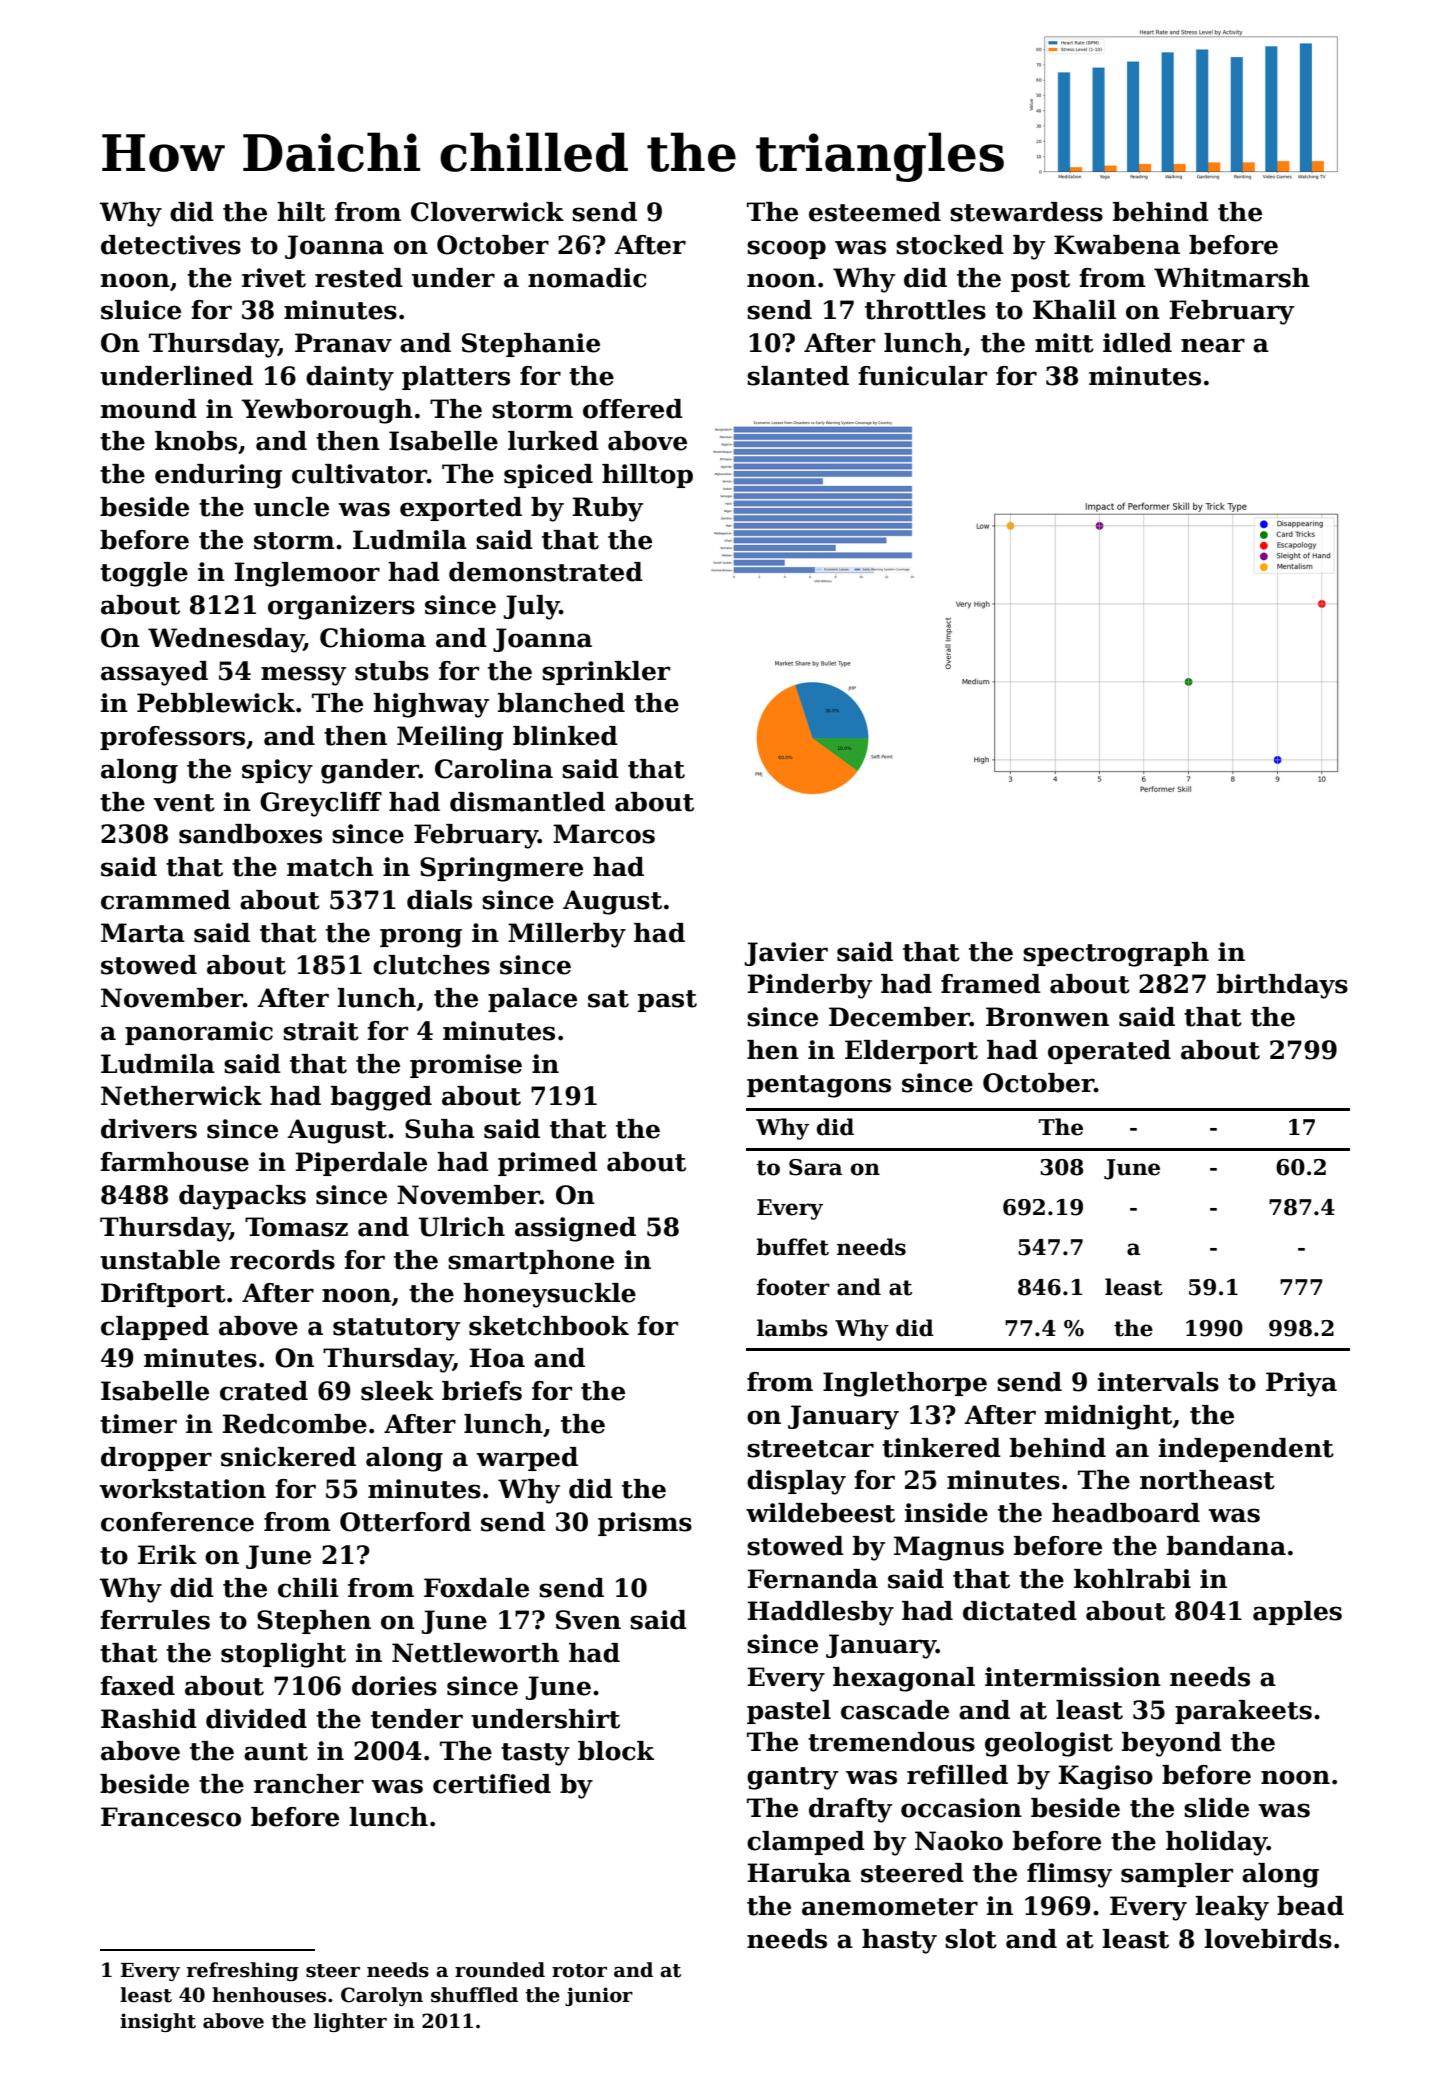 The image size is (1450, 2100). Describe the element at coordinates (971, 1939) in the screenshot. I see `slot` at that location.
